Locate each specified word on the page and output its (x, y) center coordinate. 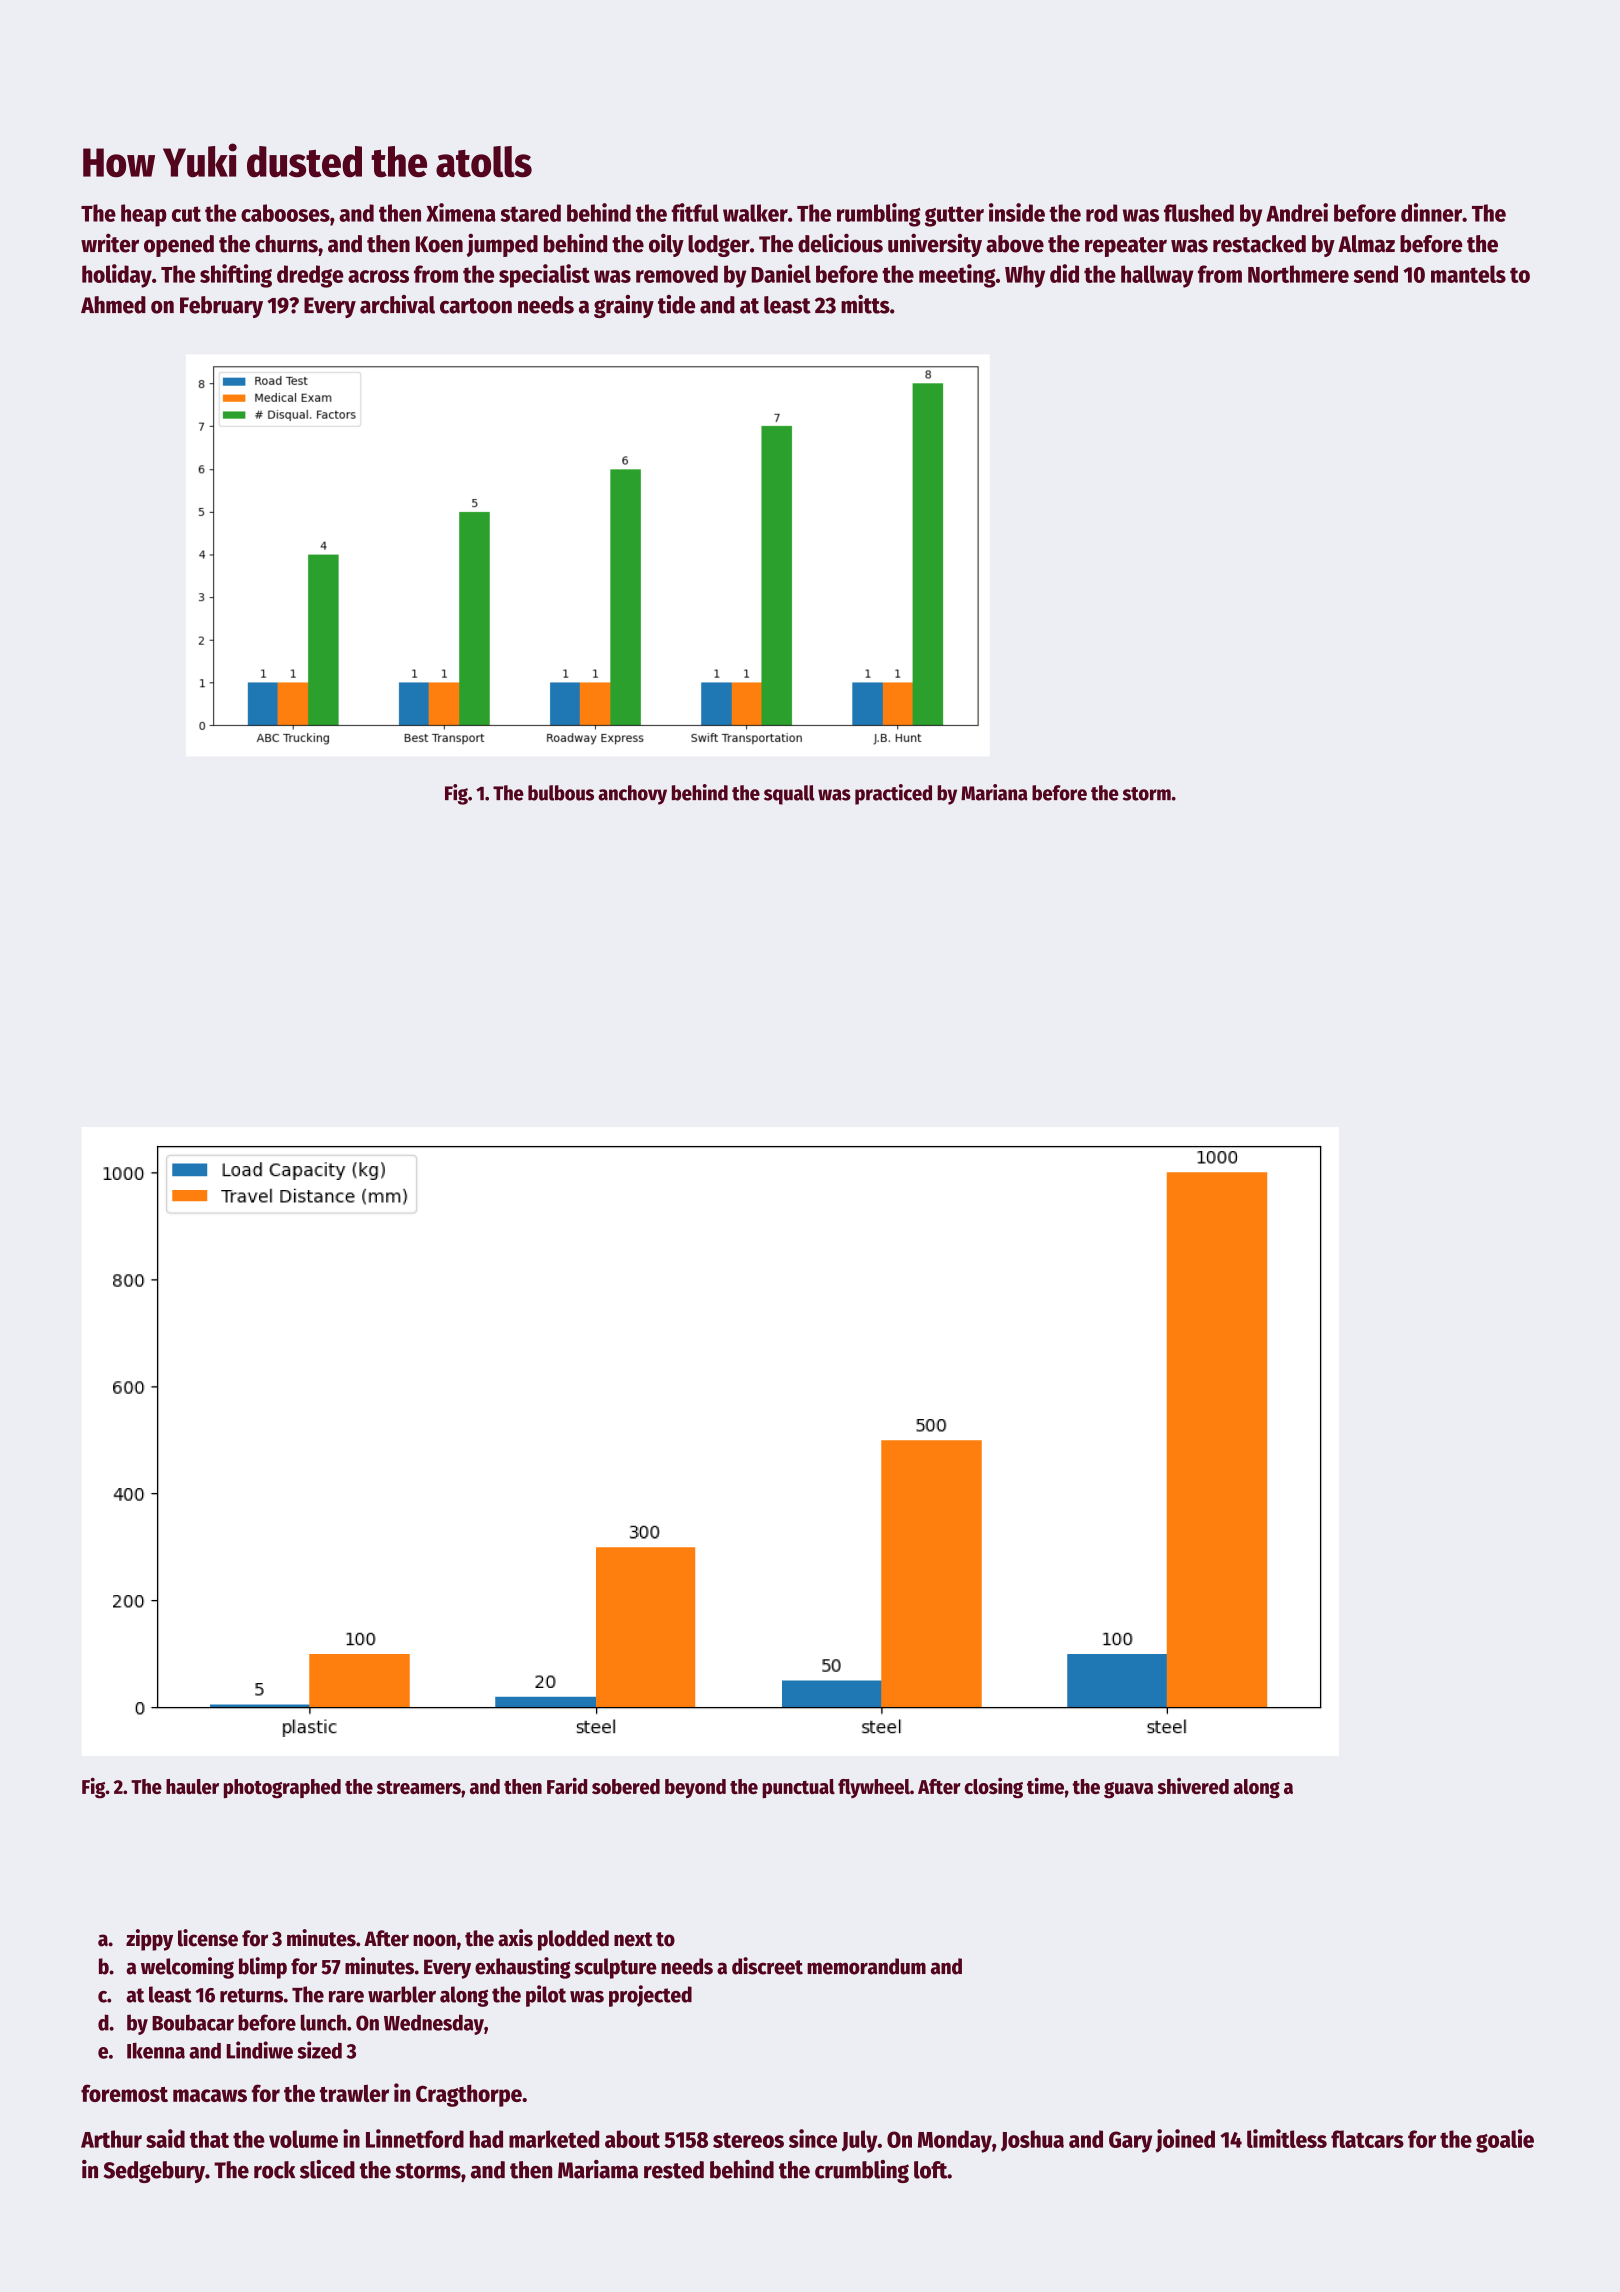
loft (931, 2170)
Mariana (994, 792)
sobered (626, 1786)
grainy (624, 306)
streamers (419, 1787)
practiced (893, 794)
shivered (1193, 1786)
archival (397, 304)
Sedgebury (154, 2172)
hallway (1157, 276)
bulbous (561, 793)
